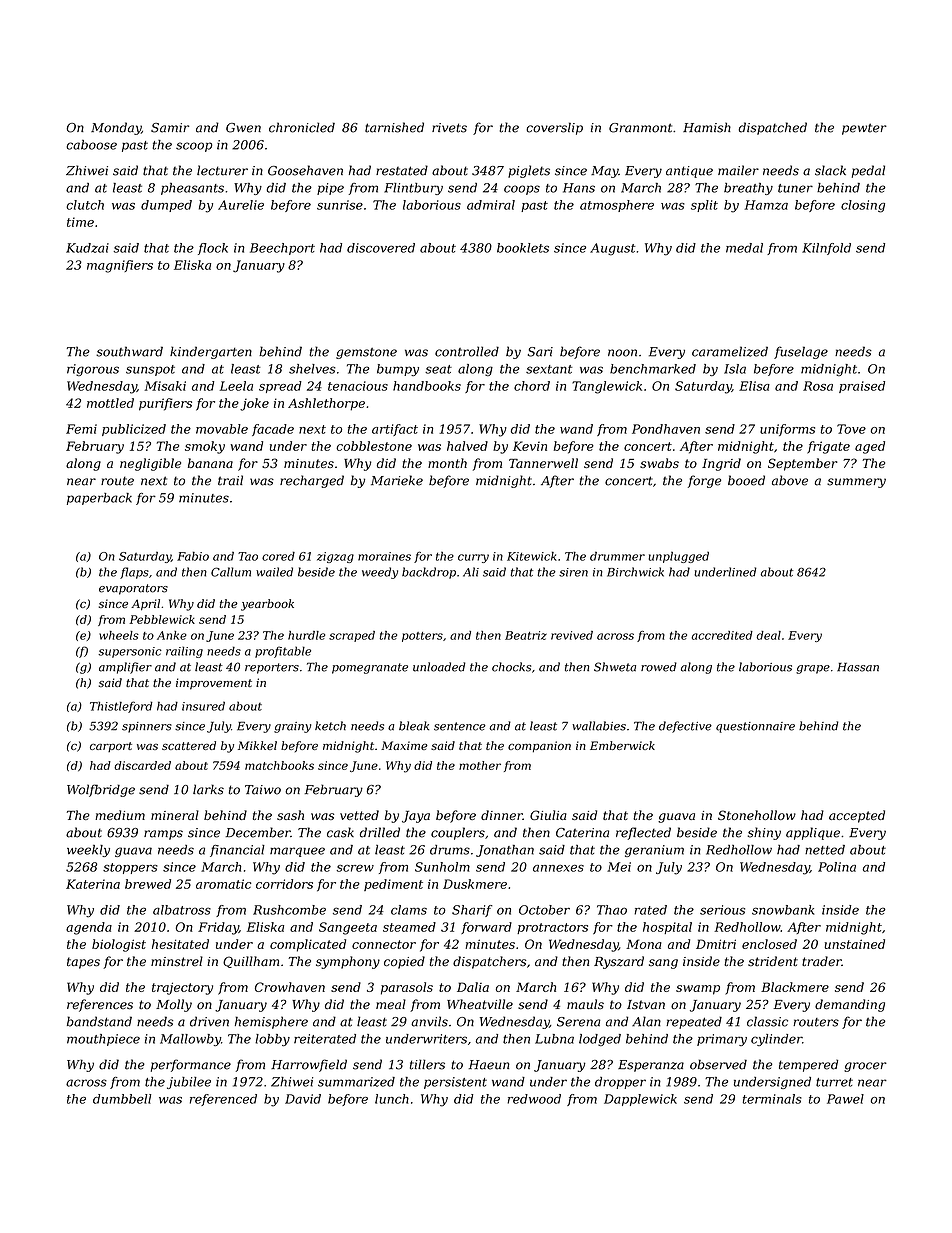 This document has width=952, height=1233. What do you see at coordinates (787, 430) in the document?
I see `uniforms` at bounding box center [787, 430].
